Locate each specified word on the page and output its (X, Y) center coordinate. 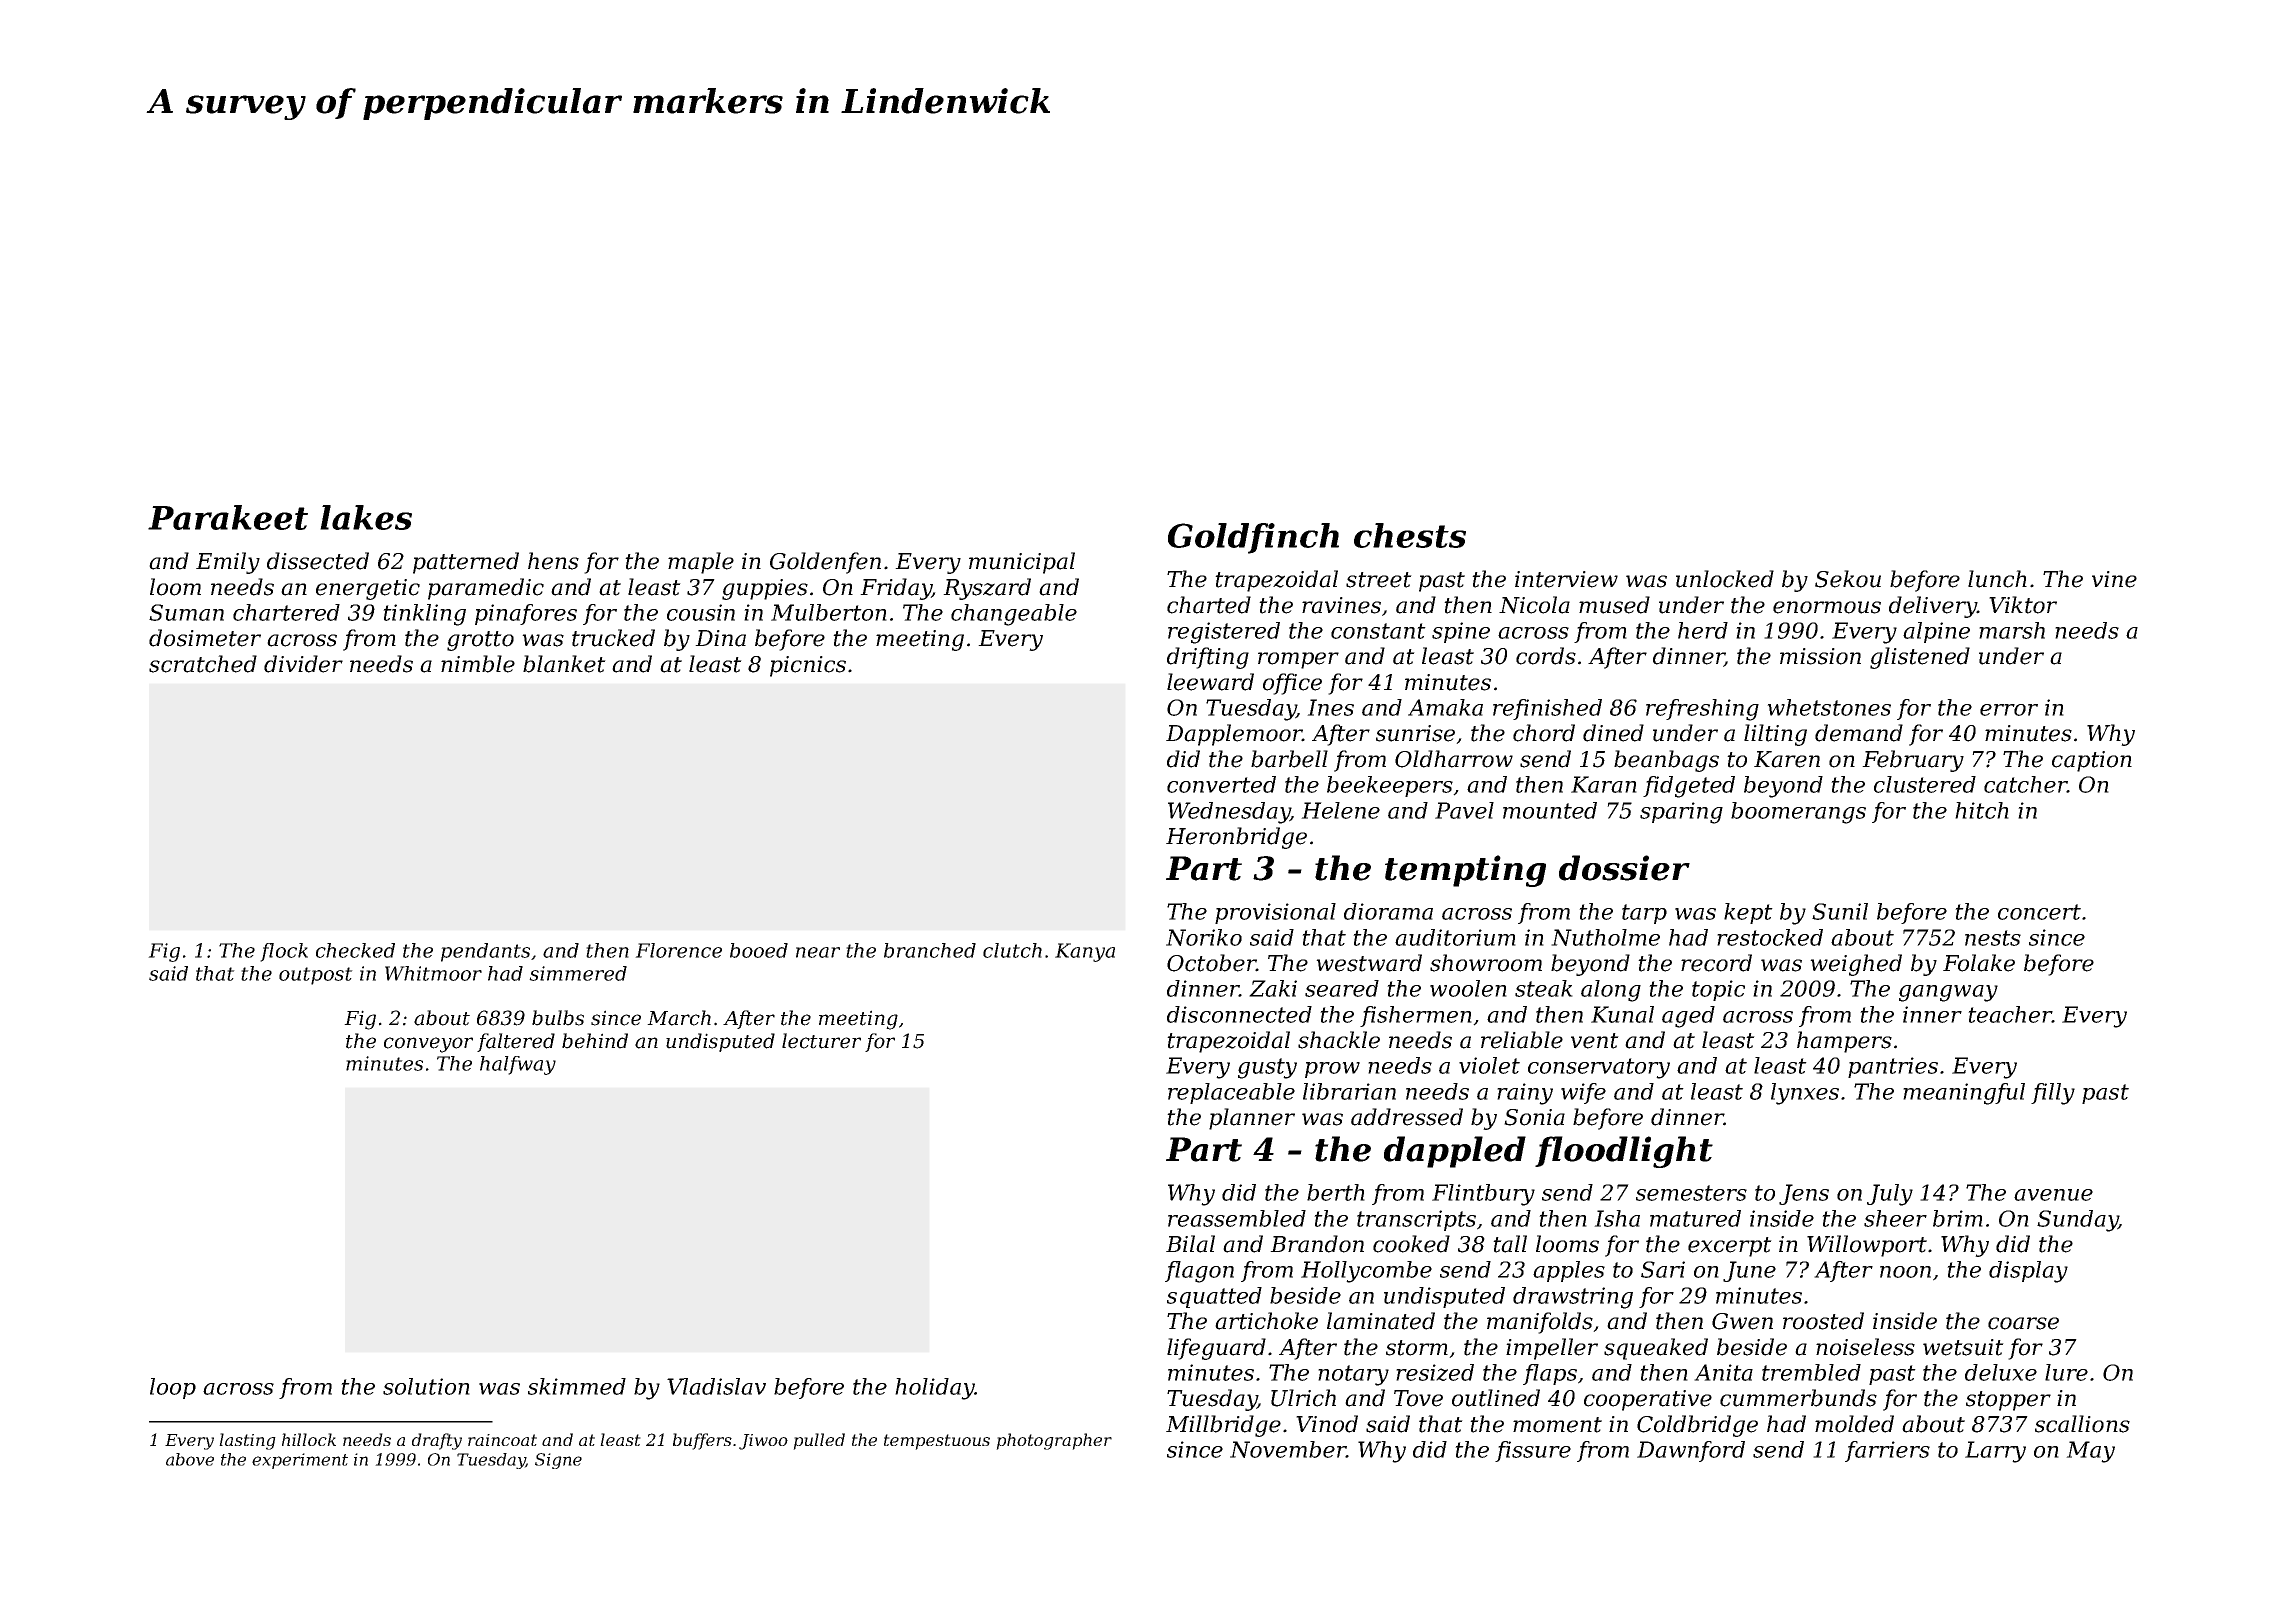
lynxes (1805, 1094)
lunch (1997, 579)
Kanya (1085, 952)
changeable (1014, 615)
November (1288, 1449)
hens (553, 561)
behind (595, 1041)
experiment (300, 1461)
